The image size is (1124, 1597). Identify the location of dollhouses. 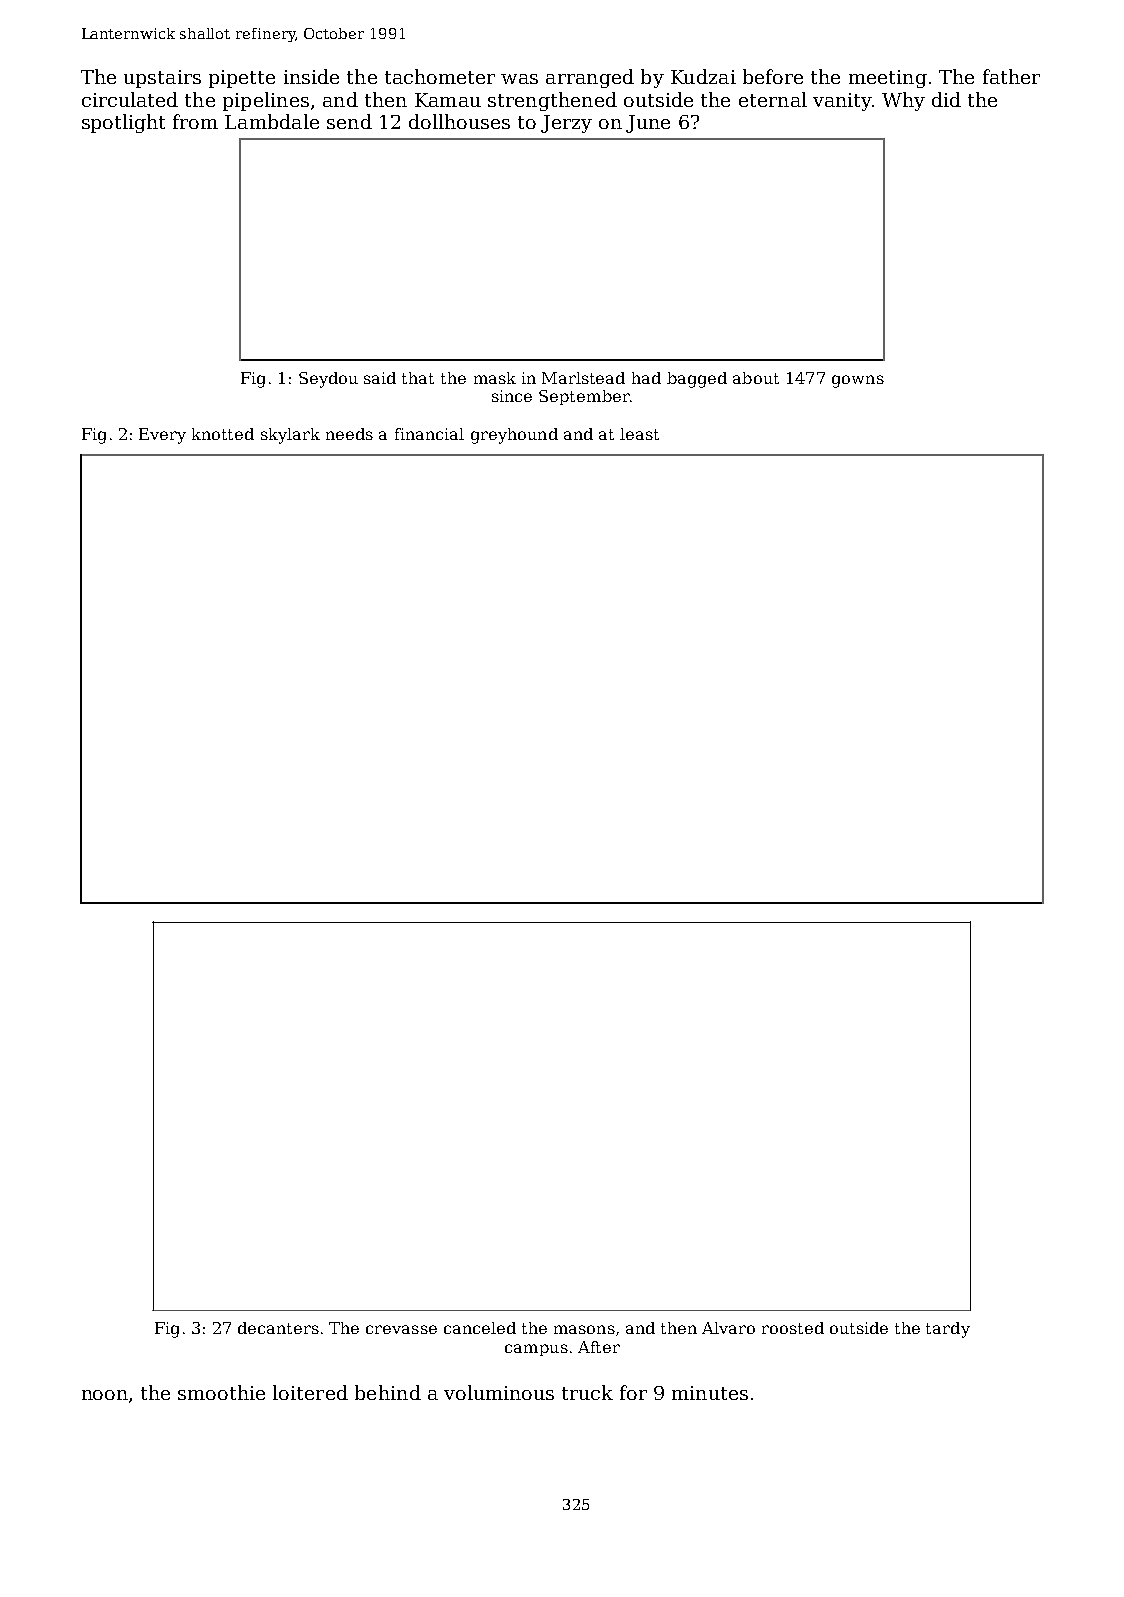
(459, 121).
